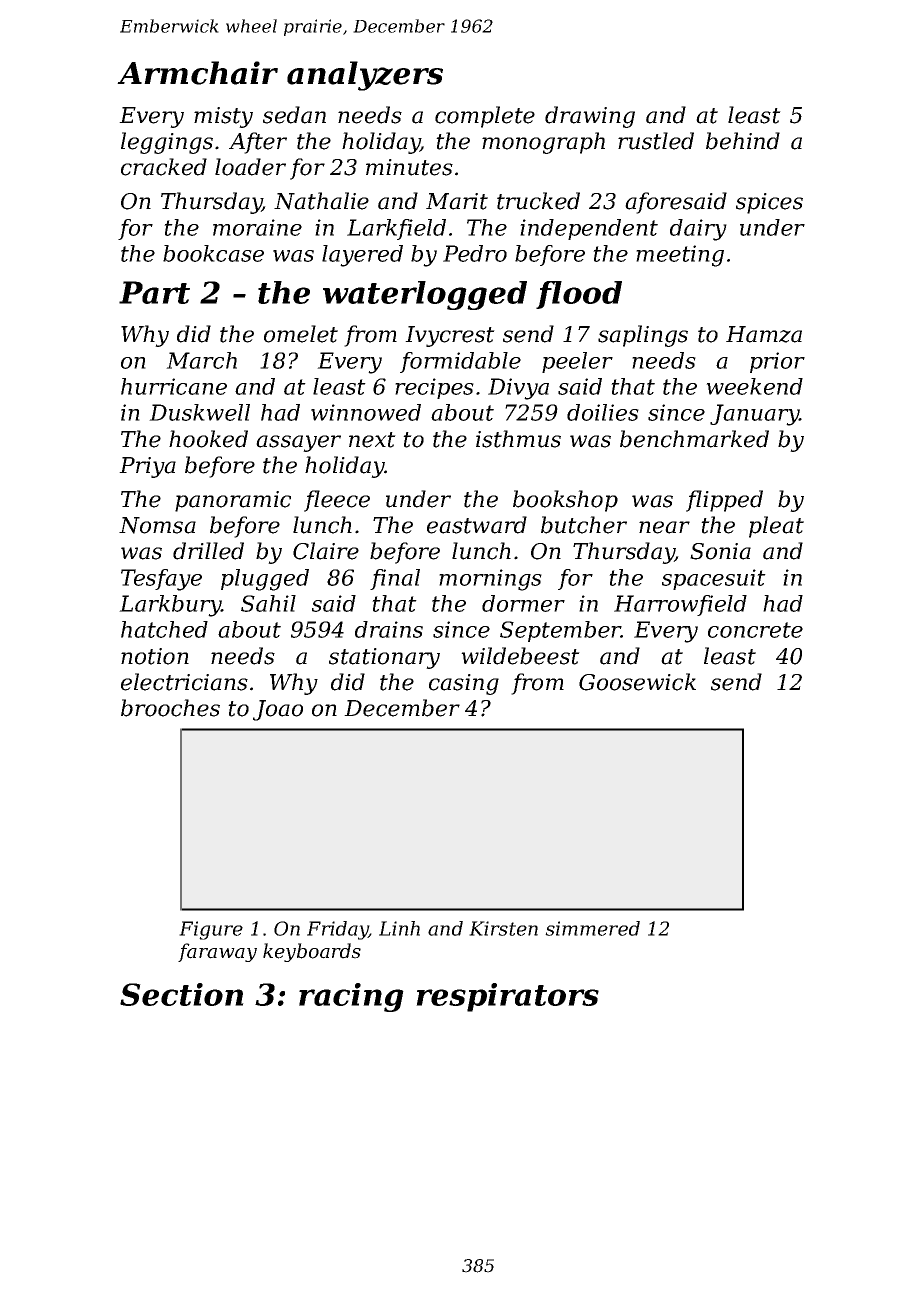 The width and height of the screenshot is (924, 1314). Describe the element at coordinates (743, 141) in the screenshot. I see `behind` at that location.
